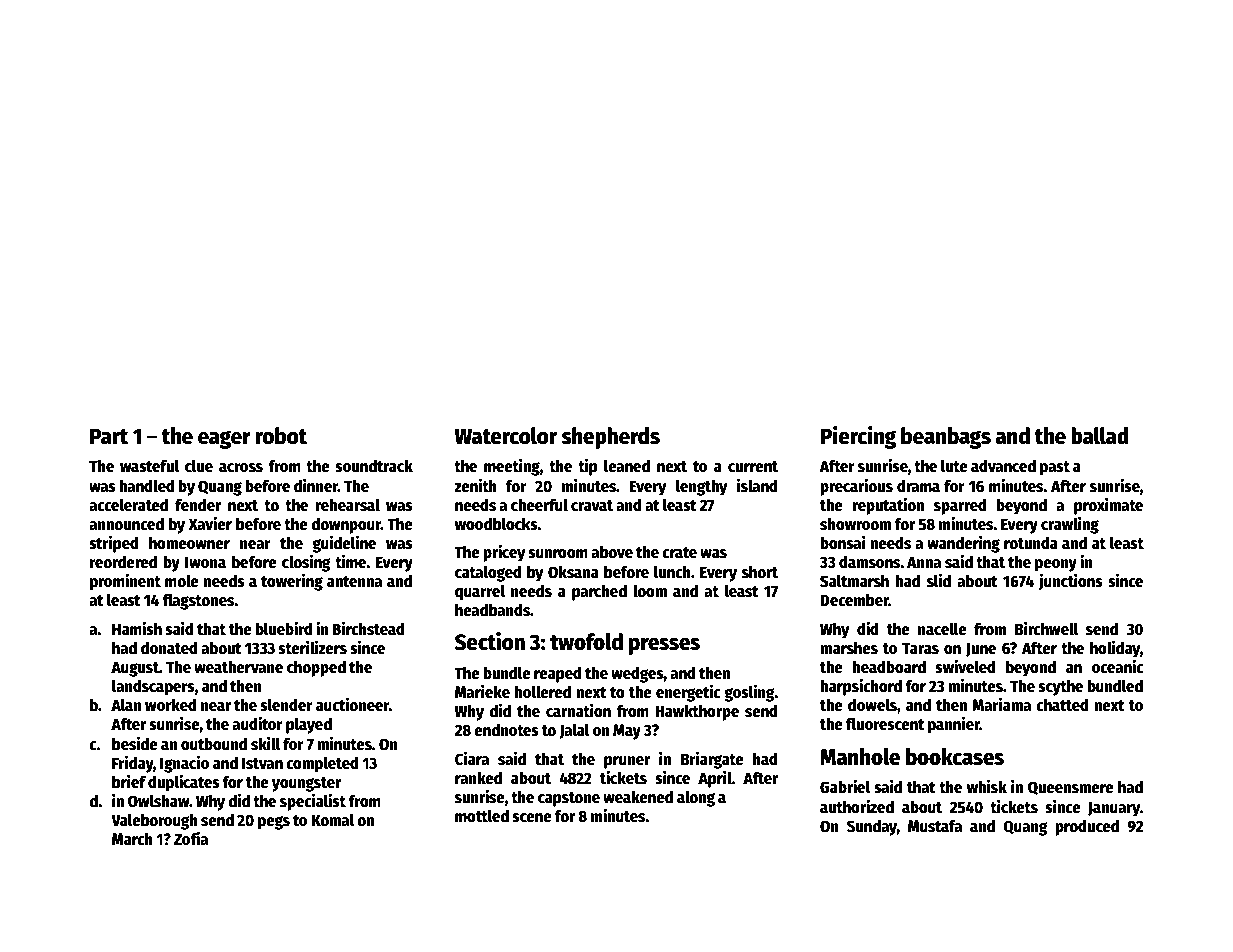 The height and width of the document is (952, 1233). What do you see at coordinates (224, 439) in the document?
I see `eager` at bounding box center [224, 439].
